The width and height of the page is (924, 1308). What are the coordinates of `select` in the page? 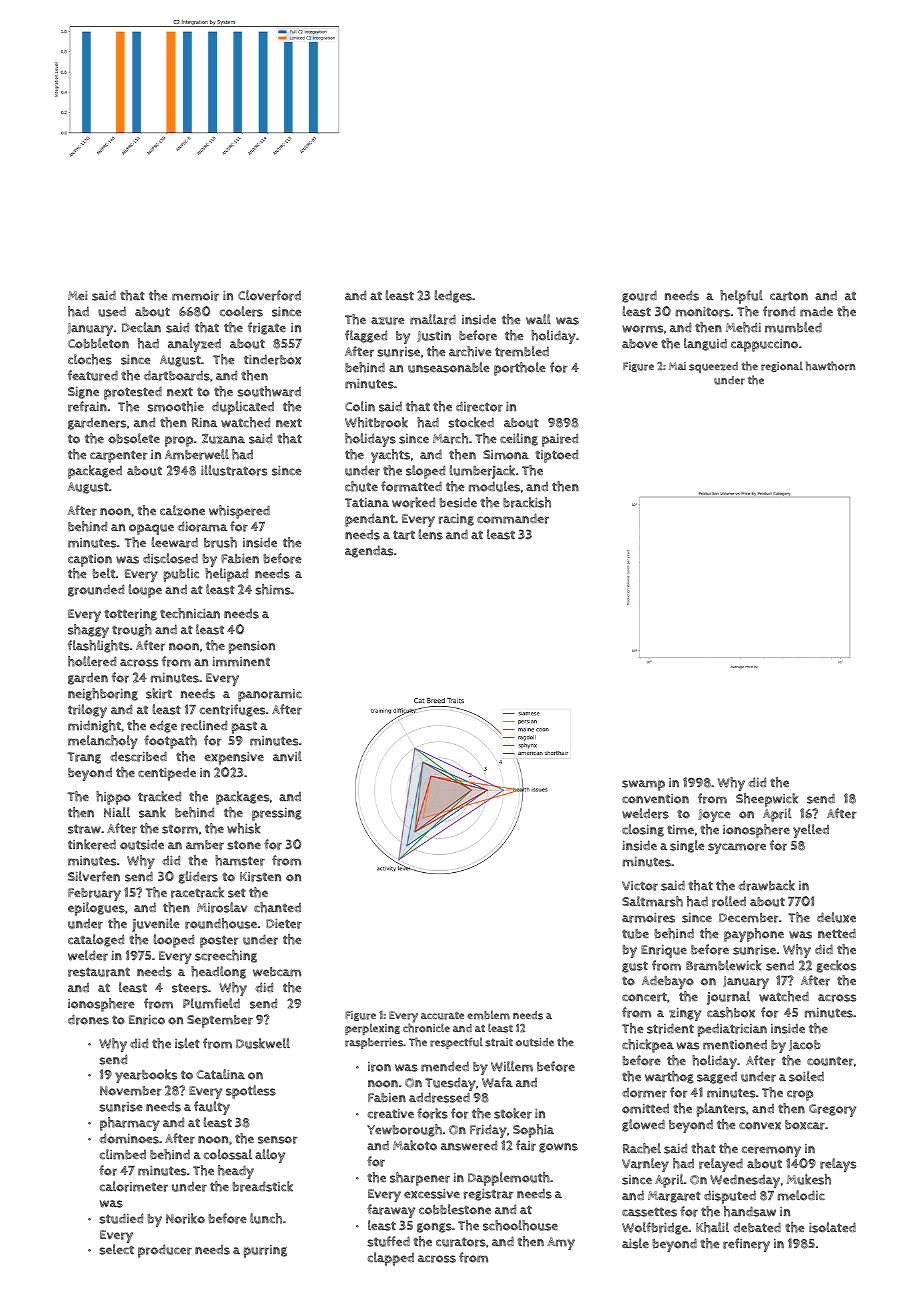 It's located at (116, 1249).
